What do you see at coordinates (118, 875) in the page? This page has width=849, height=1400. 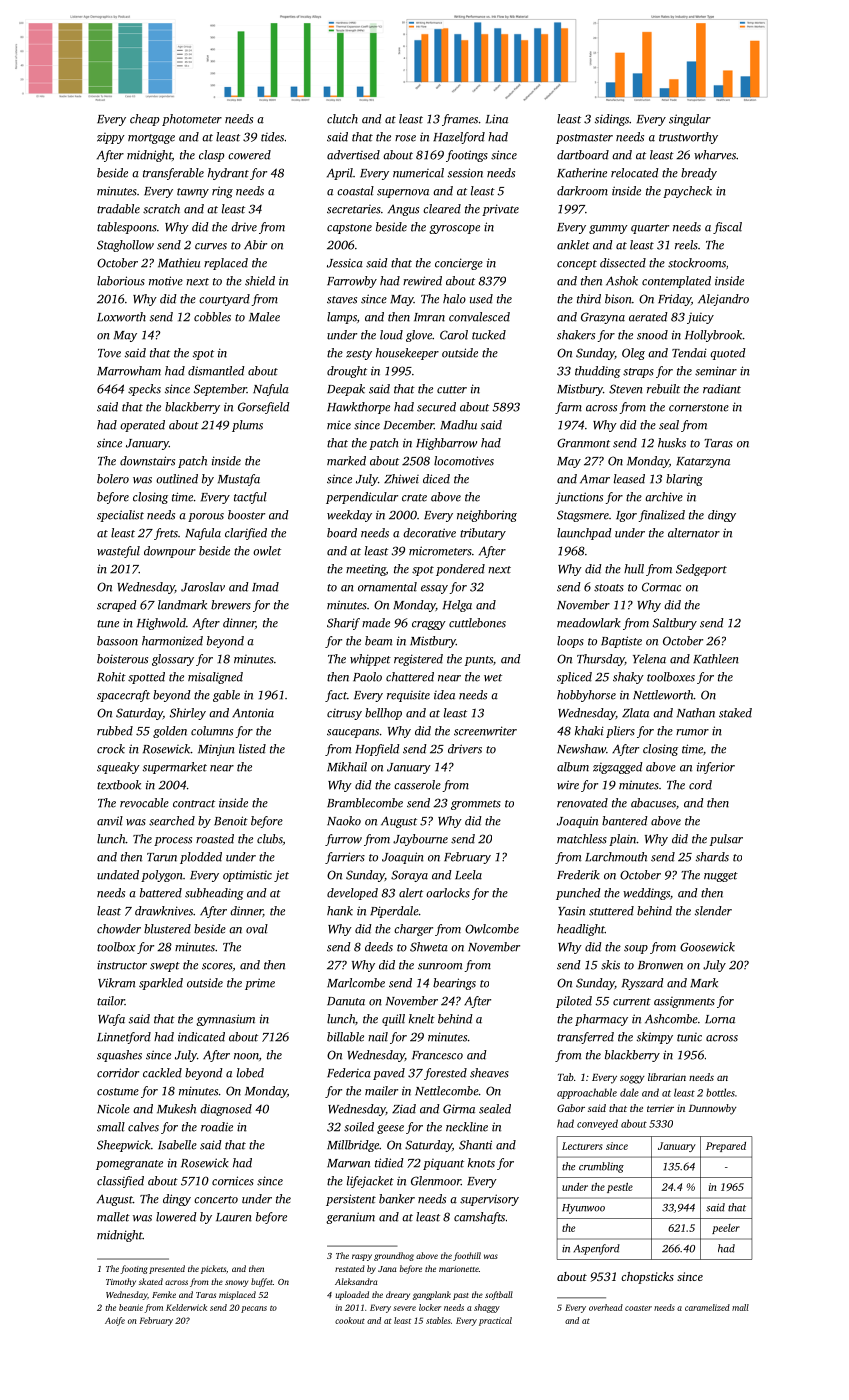 I see `undated` at bounding box center [118, 875].
